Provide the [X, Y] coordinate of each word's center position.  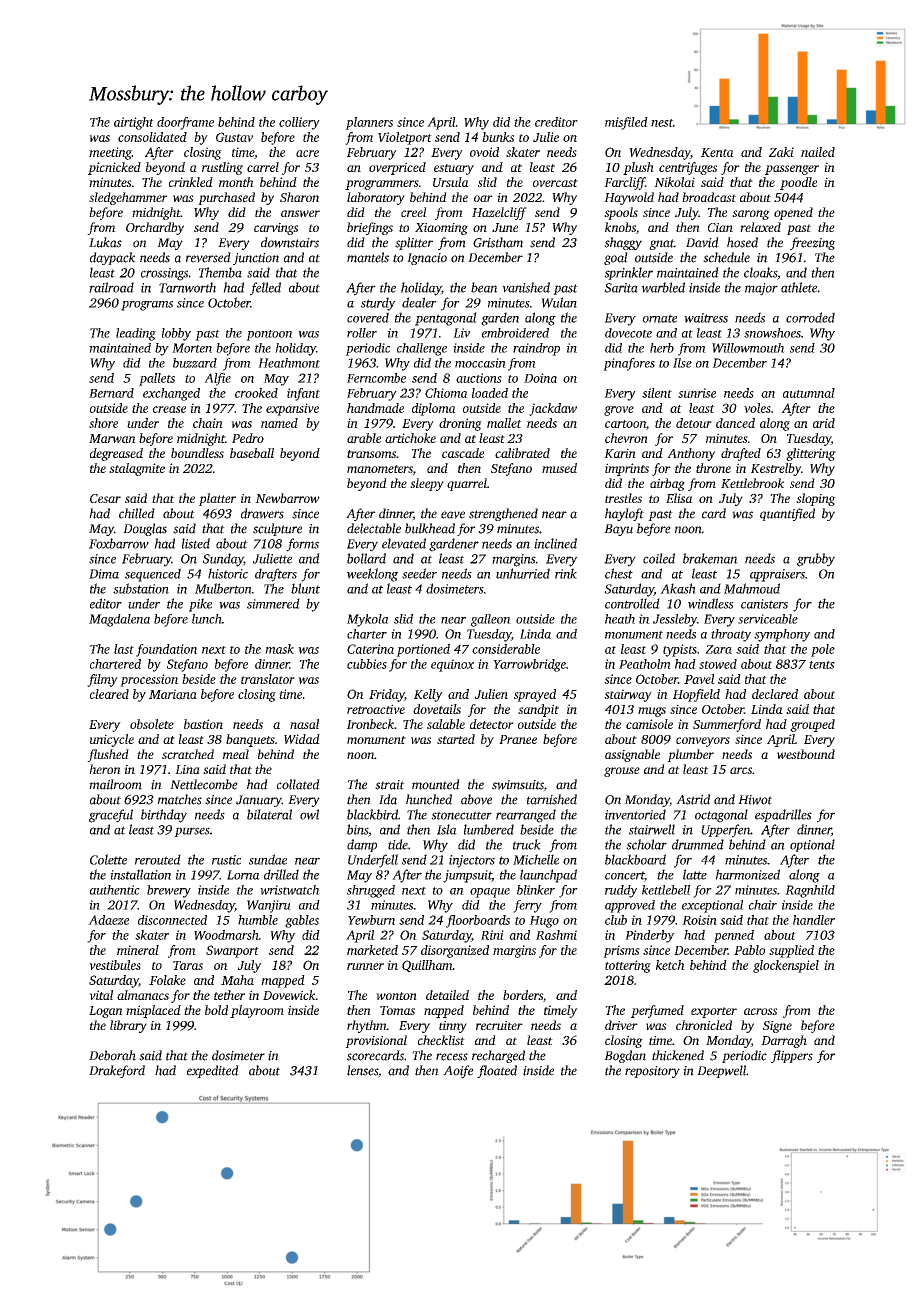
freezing [813, 243]
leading [136, 334]
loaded [490, 393]
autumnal [809, 393]
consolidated [152, 137]
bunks [498, 137]
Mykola [368, 620]
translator [268, 679]
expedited [213, 1071]
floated [497, 1071]
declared [775, 694]
